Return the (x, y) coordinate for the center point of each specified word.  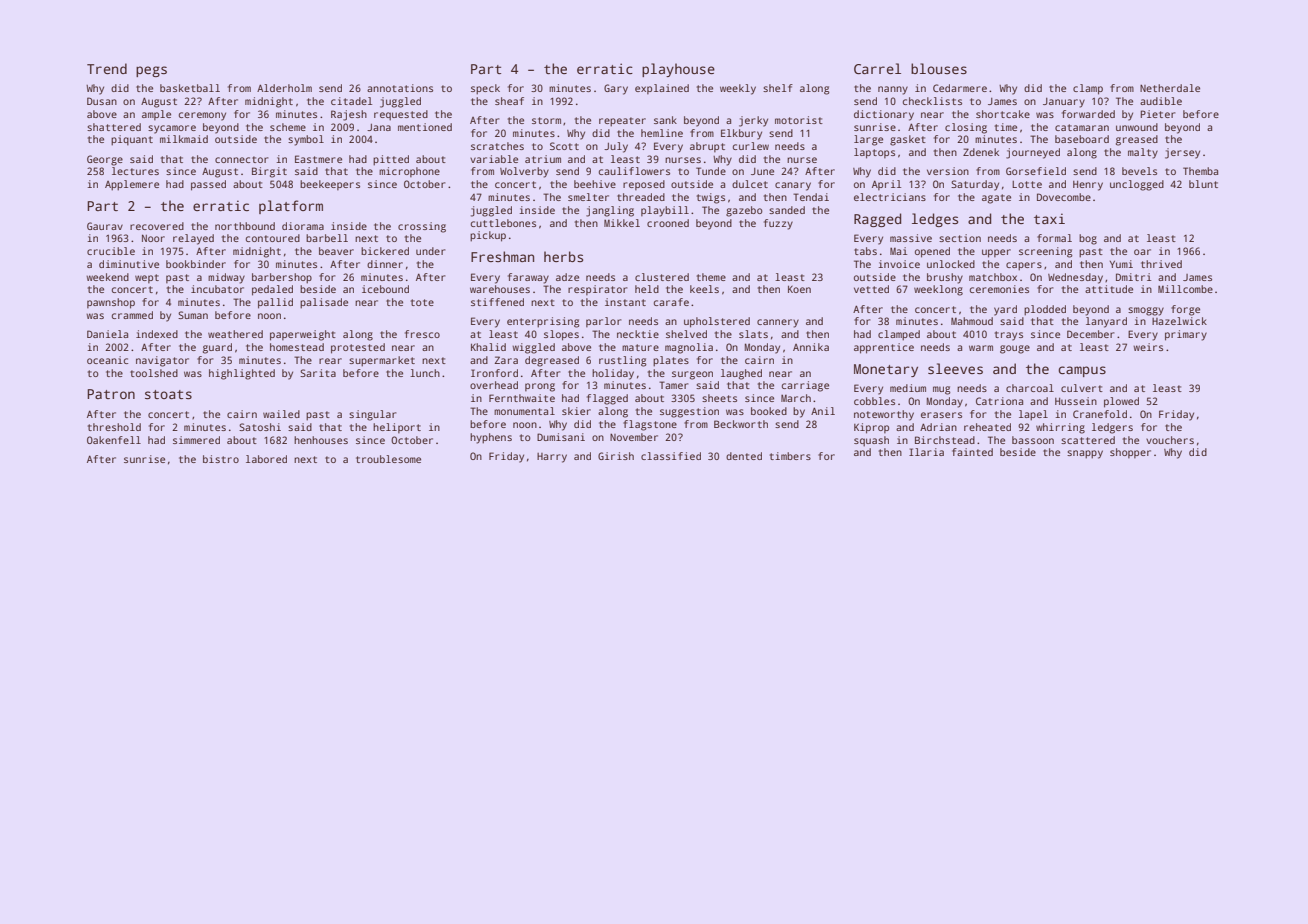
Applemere (132, 185)
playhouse (678, 70)
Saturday (975, 185)
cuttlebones (503, 223)
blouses (939, 68)
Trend (107, 68)
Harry (552, 458)
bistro (221, 459)
